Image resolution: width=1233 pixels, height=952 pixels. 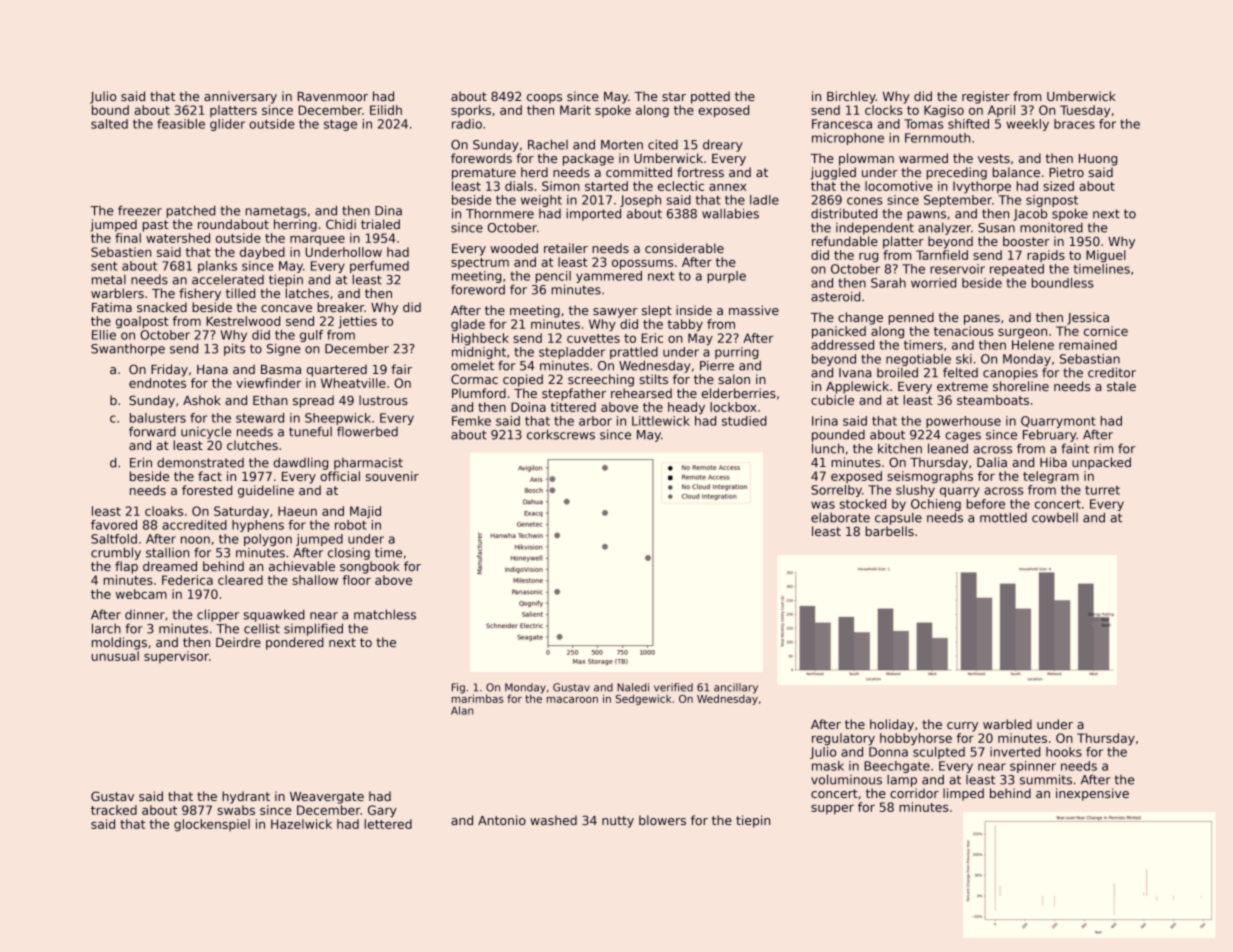 I want to click on Sorrelby, so click(x=836, y=491).
